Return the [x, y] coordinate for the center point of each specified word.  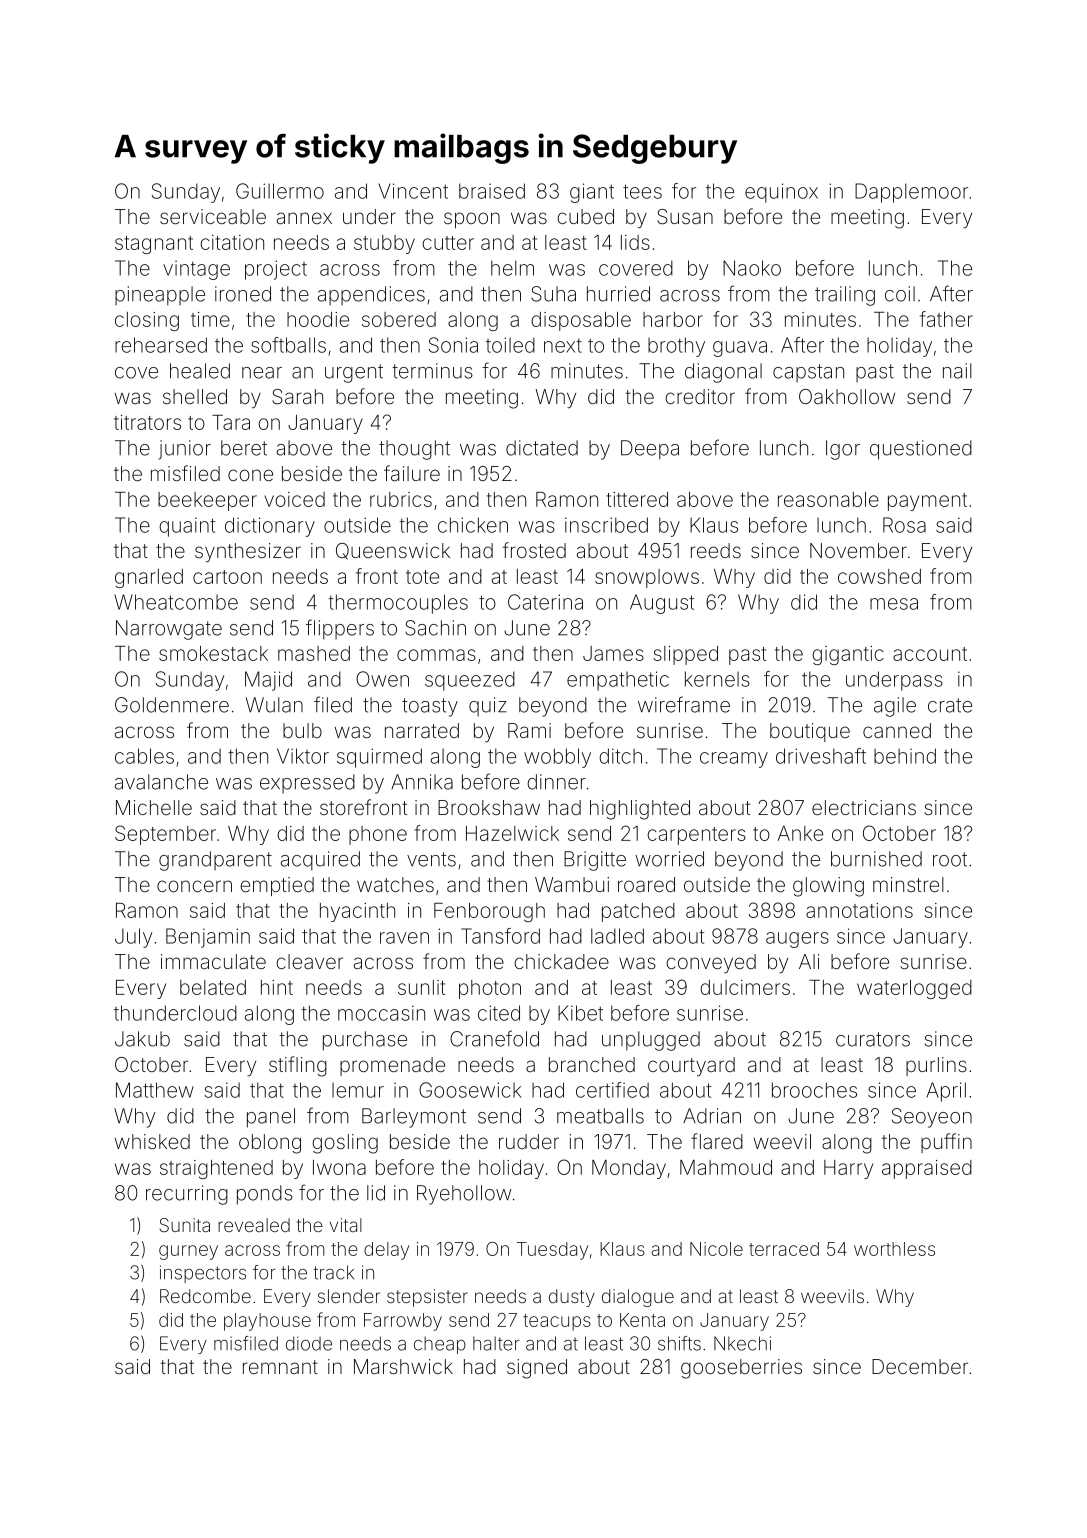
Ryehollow [464, 1195]
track [333, 1272]
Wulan [274, 705]
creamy [734, 760]
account [930, 654]
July [133, 938]
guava [740, 349]
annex [304, 218]
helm [512, 268]
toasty [430, 707]
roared [646, 884]
